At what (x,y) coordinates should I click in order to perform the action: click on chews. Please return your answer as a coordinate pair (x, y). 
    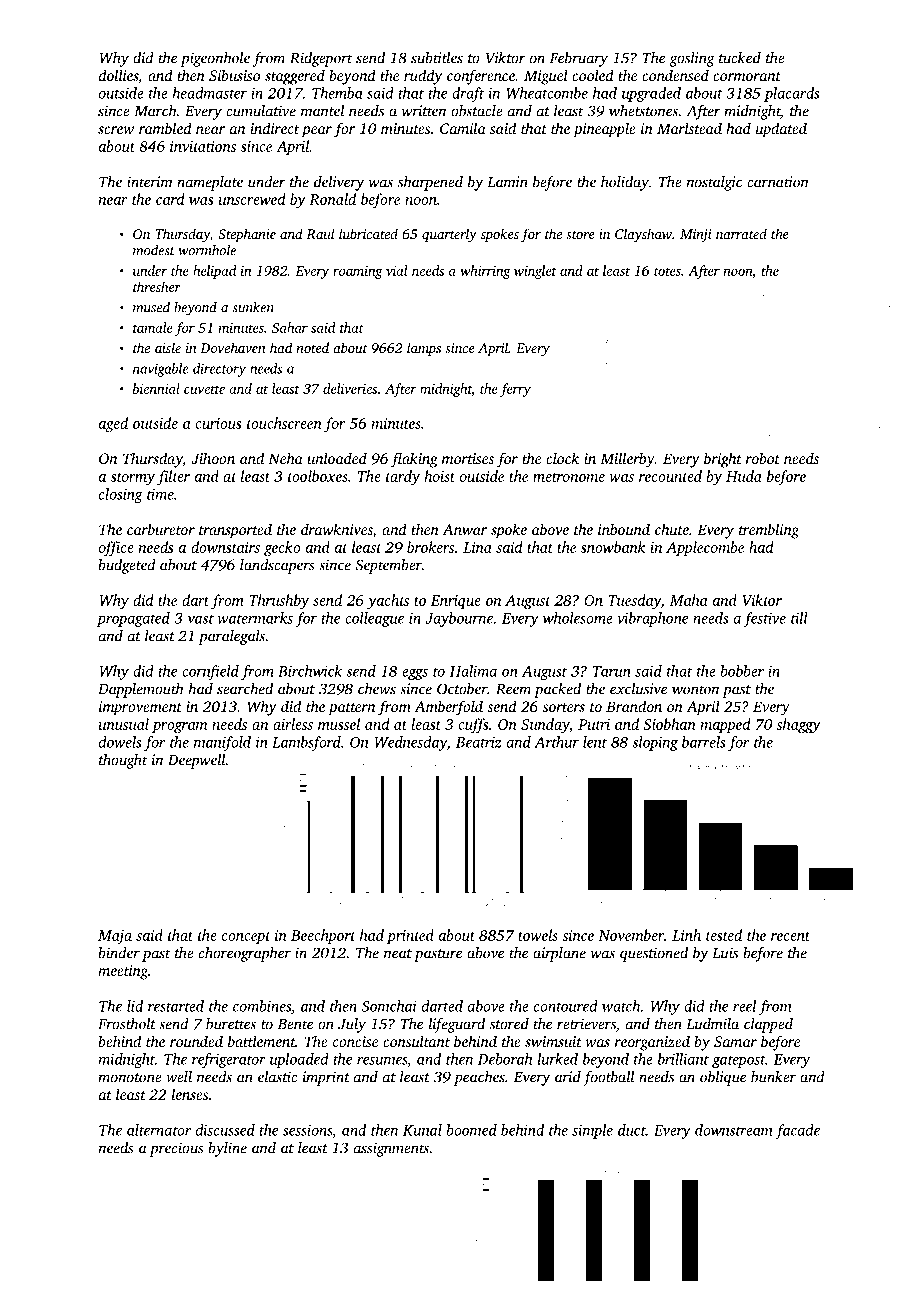
    Looking at the image, I should click on (377, 689).
